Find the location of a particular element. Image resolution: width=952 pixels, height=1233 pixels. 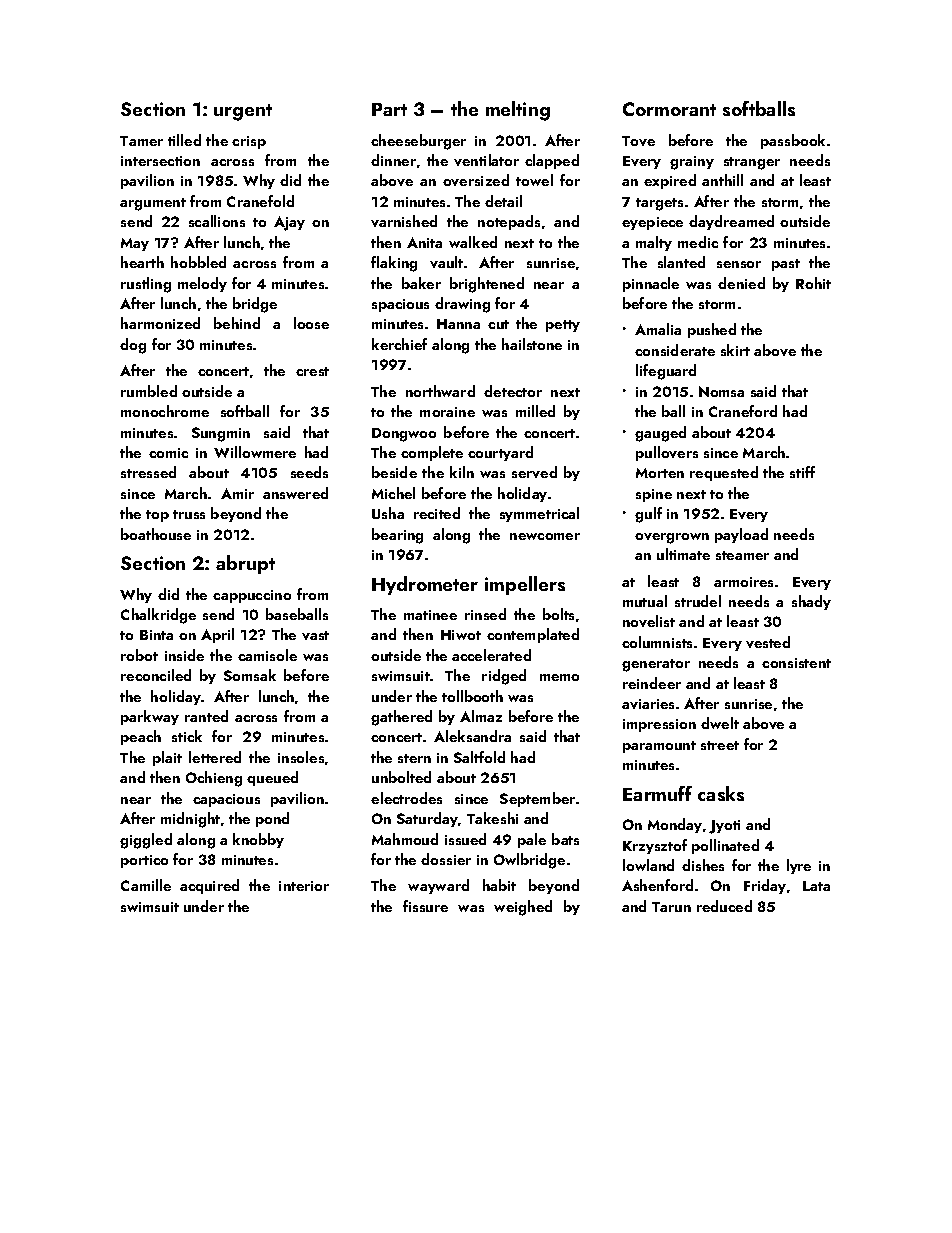

fissure is located at coordinates (425, 906).
